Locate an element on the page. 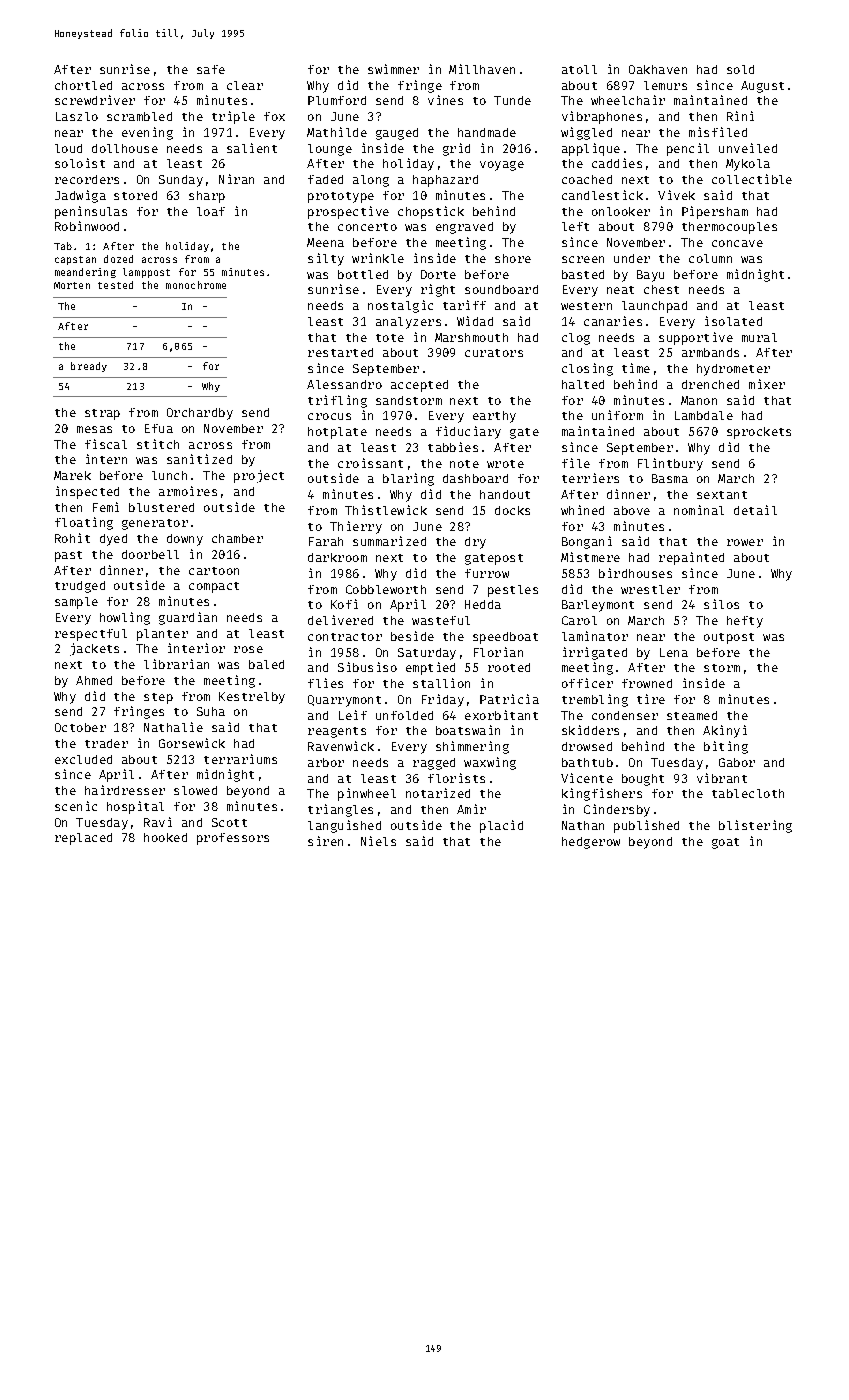  thermocouples is located at coordinates (729, 228).
